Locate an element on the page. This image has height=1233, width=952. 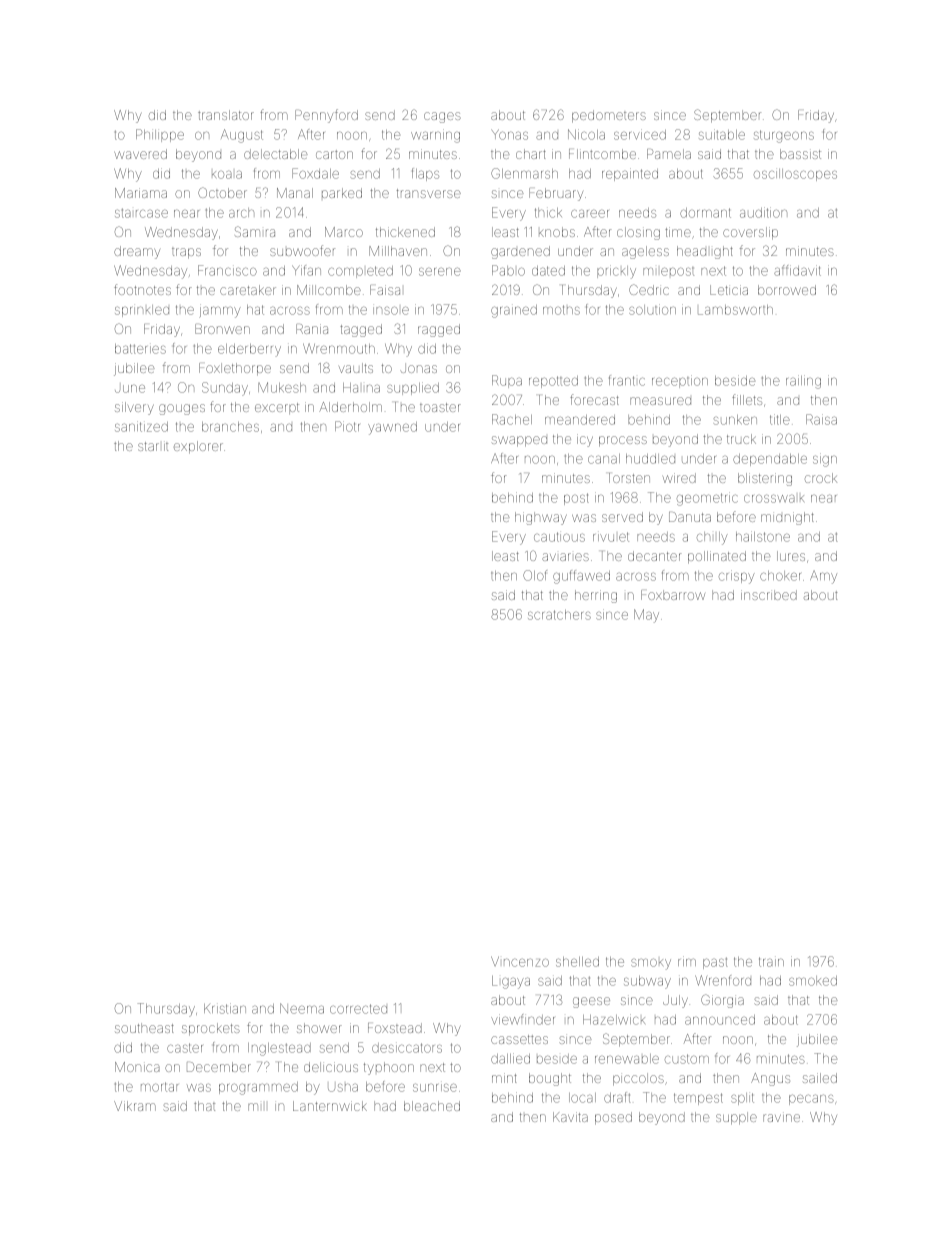
May is located at coordinates (646, 616).
